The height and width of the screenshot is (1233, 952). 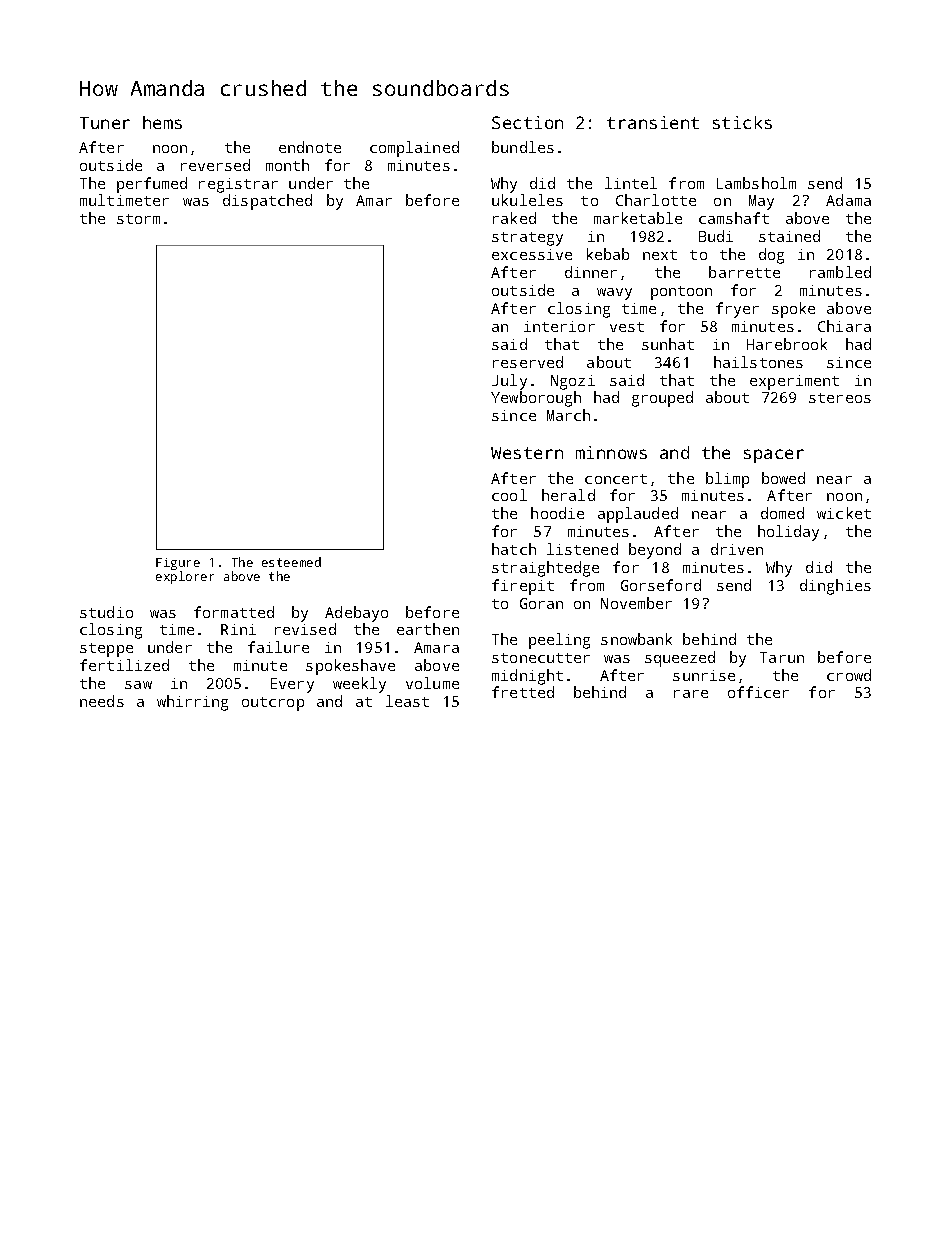 What do you see at coordinates (178, 564) in the screenshot?
I see `Figure` at bounding box center [178, 564].
